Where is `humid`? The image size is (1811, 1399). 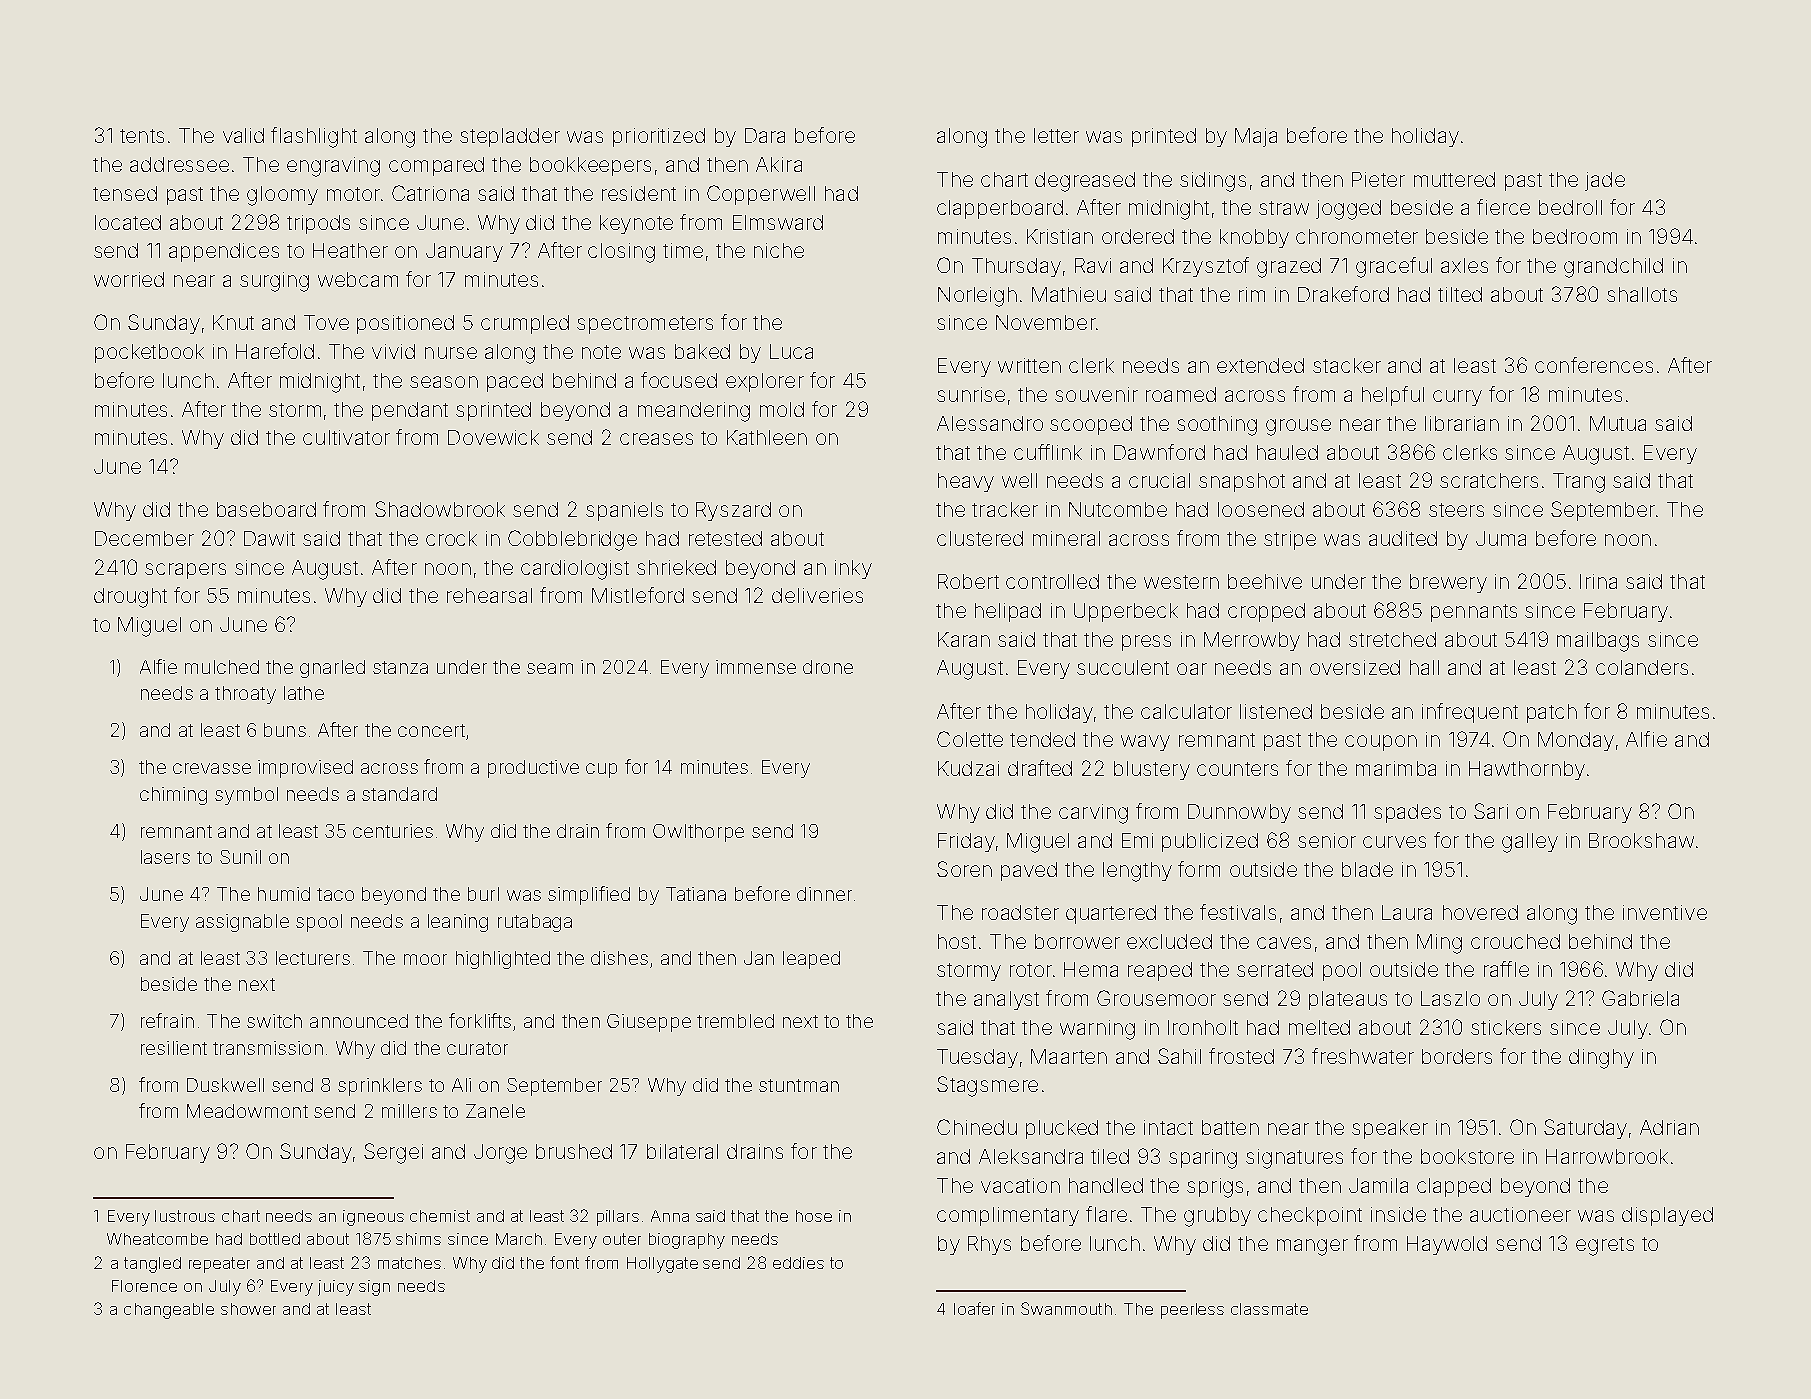
humid is located at coordinates (284, 894).
